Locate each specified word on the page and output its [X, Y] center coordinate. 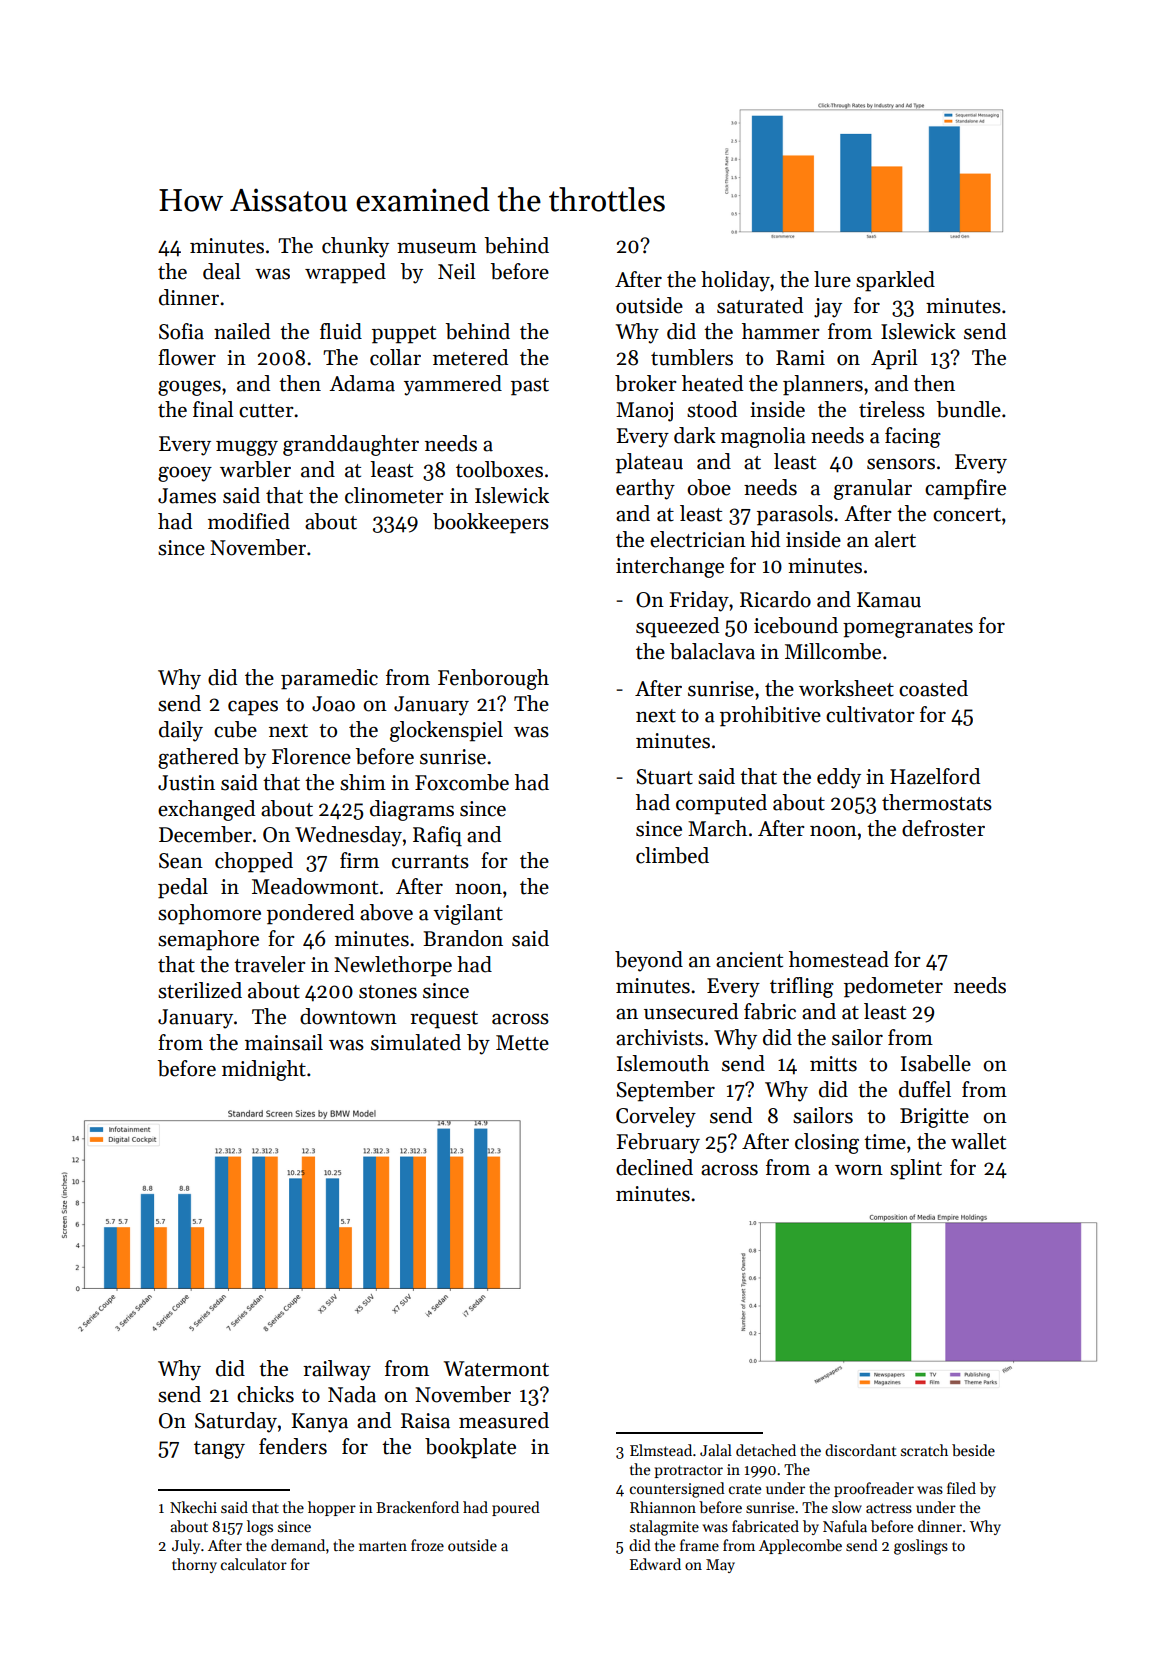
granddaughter [351, 445]
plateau [649, 463]
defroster [943, 828]
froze [427, 1545]
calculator [254, 1564]
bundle [968, 409]
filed [961, 1488]
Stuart [664, 777]
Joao [333, 704]
